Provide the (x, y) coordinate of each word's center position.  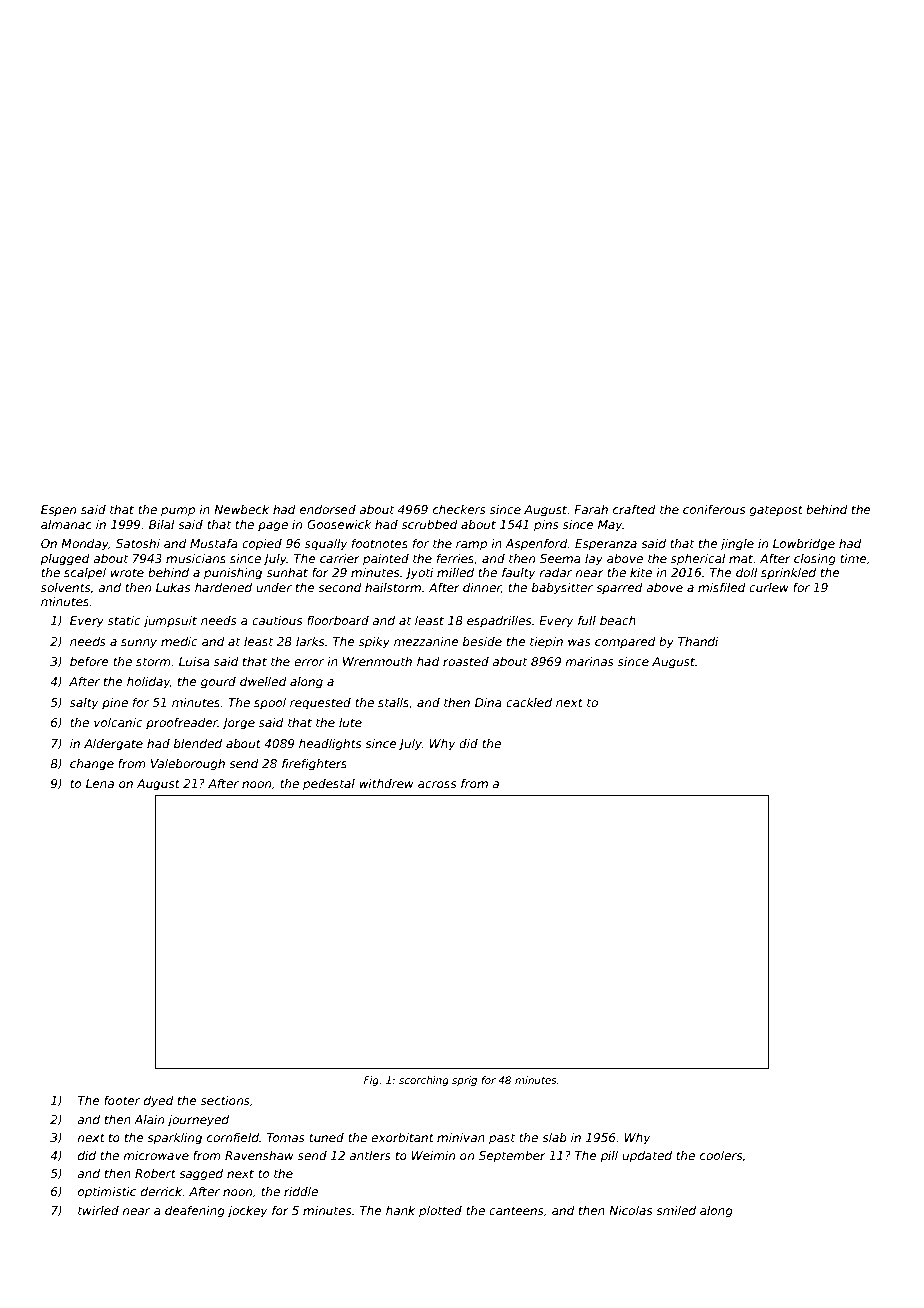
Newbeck (241, 509)
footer (122, 1100)
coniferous (714, 509)
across (437, 784)
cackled (529, 702)
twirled (98, 1210)
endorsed (328, 509)
